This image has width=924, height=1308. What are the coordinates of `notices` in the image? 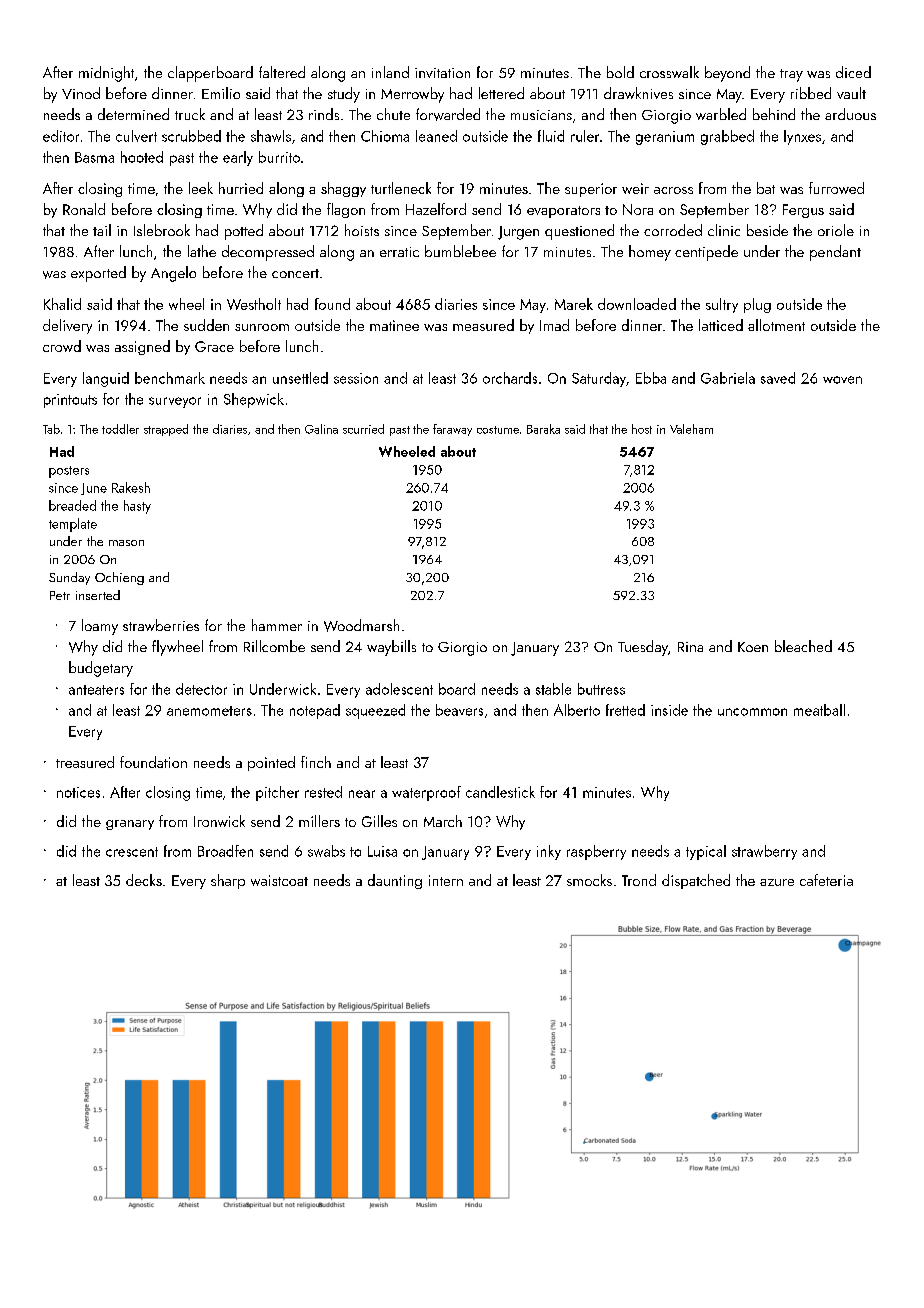 It's located at (78, 792).
